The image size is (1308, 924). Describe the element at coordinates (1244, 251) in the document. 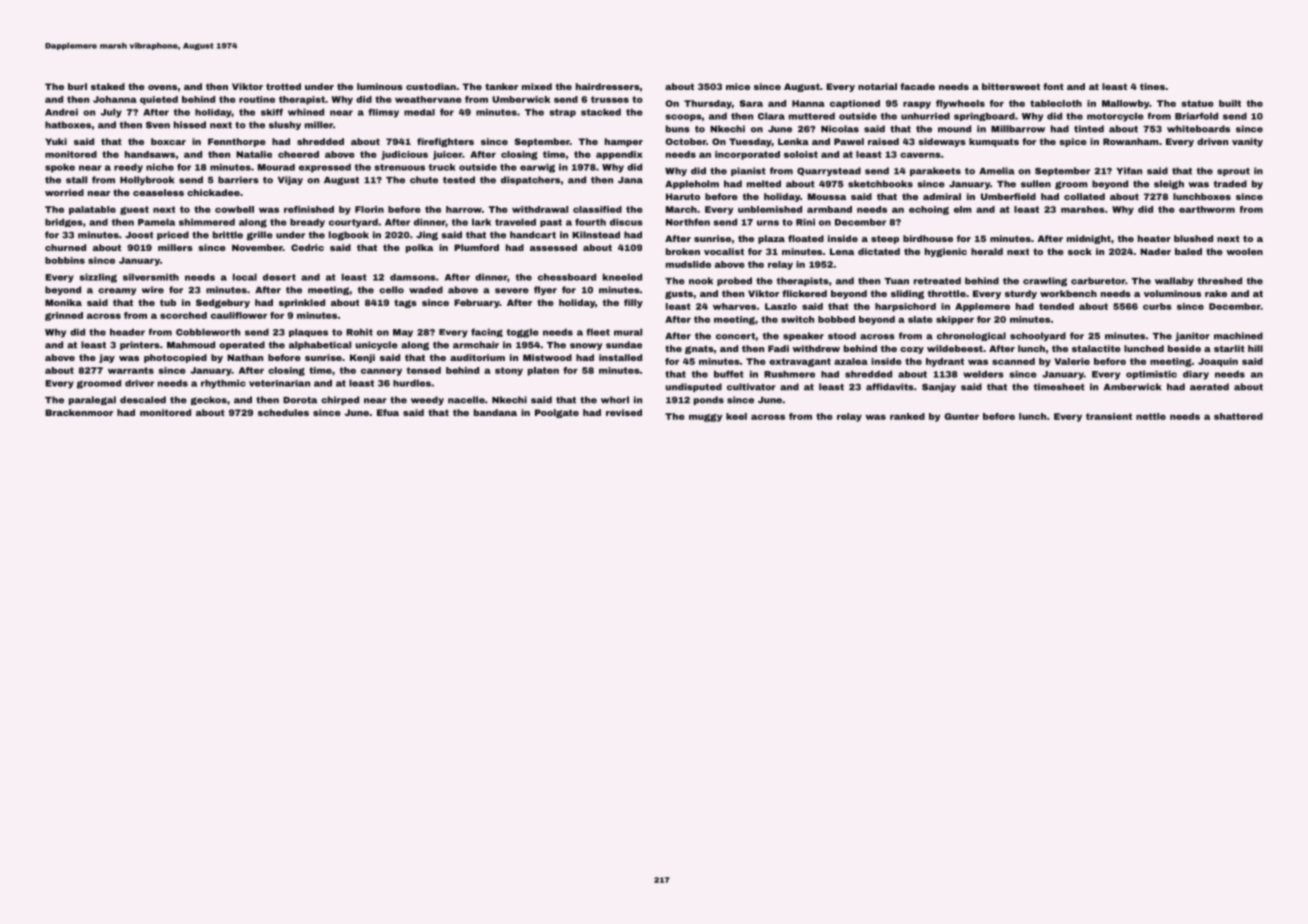

I see `woolen` at that location.
